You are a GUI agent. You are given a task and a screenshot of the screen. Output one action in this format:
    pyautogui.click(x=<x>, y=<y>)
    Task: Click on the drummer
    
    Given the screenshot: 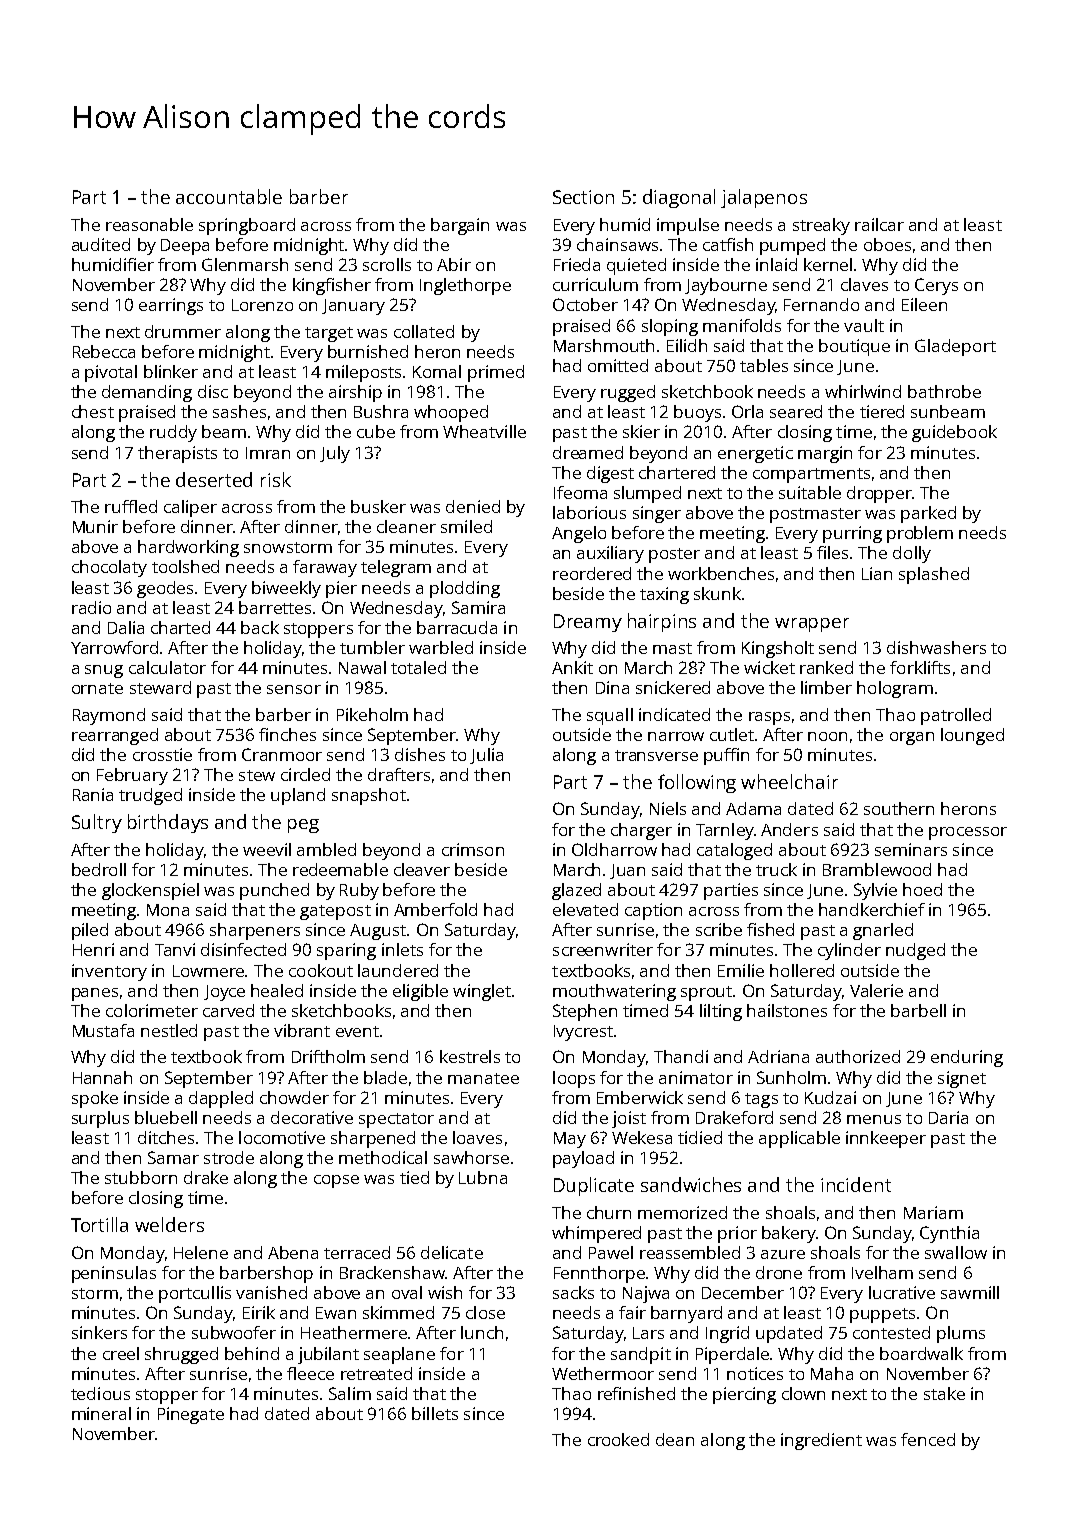 What is the action you would take?
    pyautogui.click(x=183, y=331)
